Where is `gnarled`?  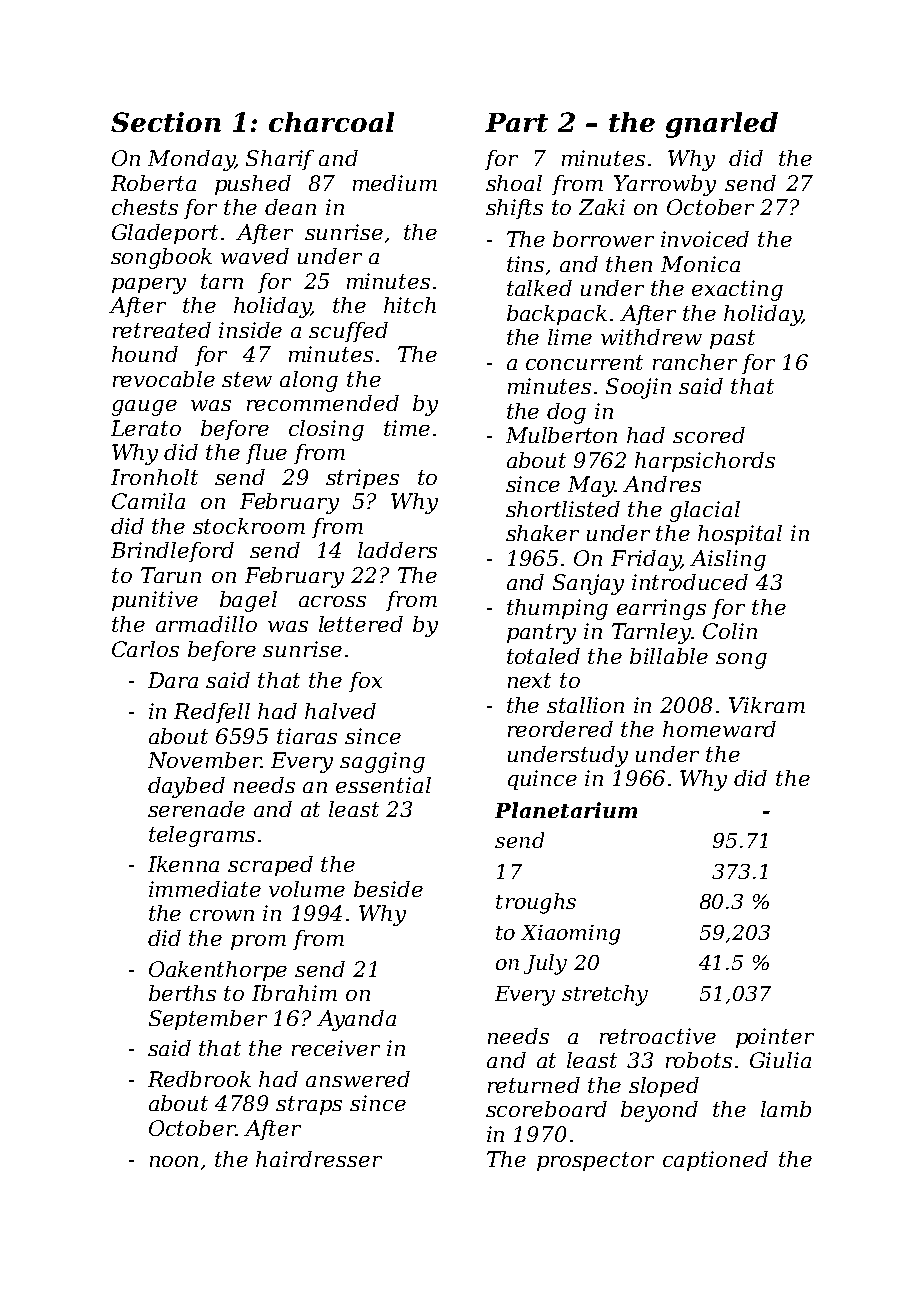 gnarled is located at coordinates (722, 125).
